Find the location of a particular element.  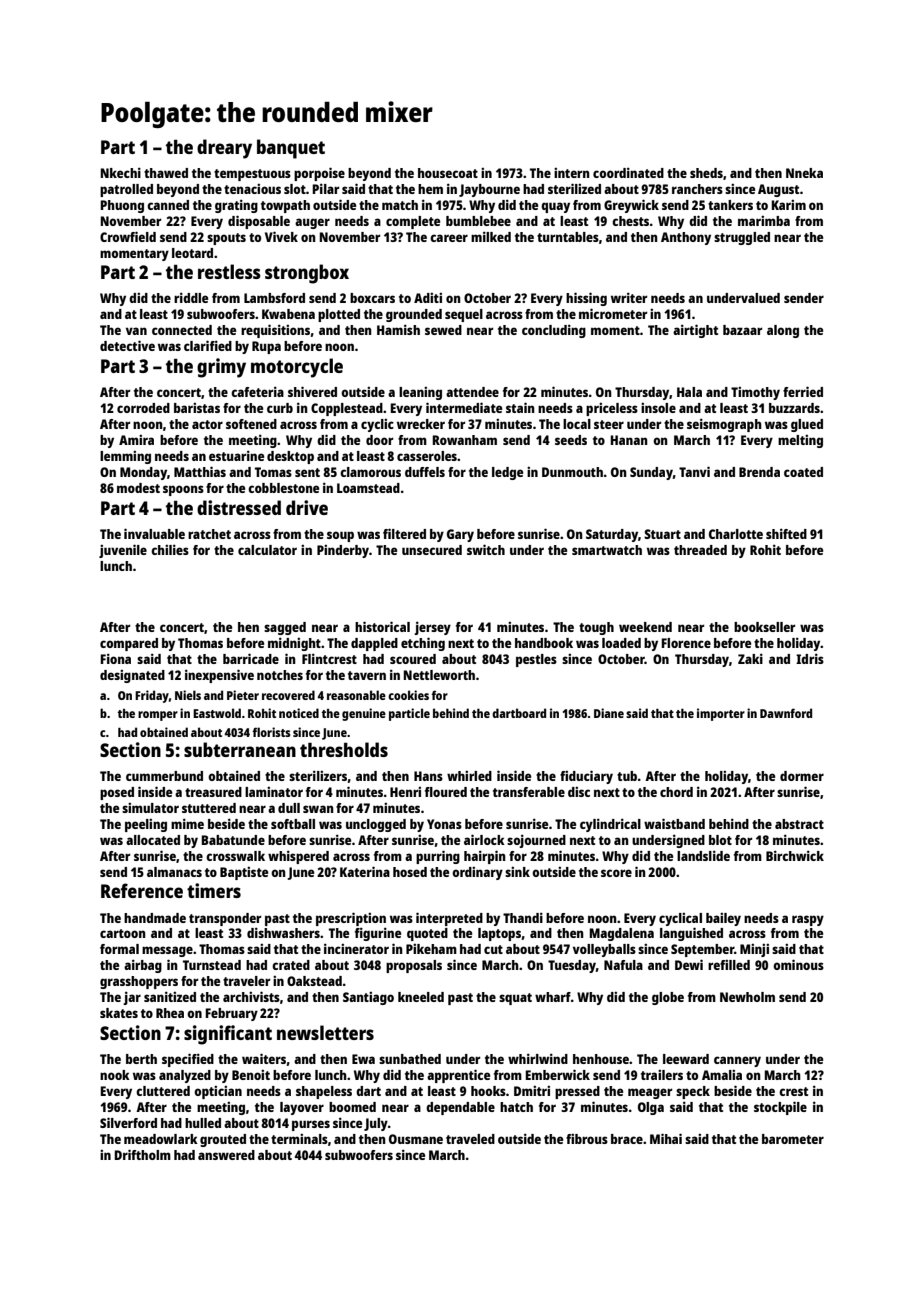

turntables is located at coordinates (568, 237).
